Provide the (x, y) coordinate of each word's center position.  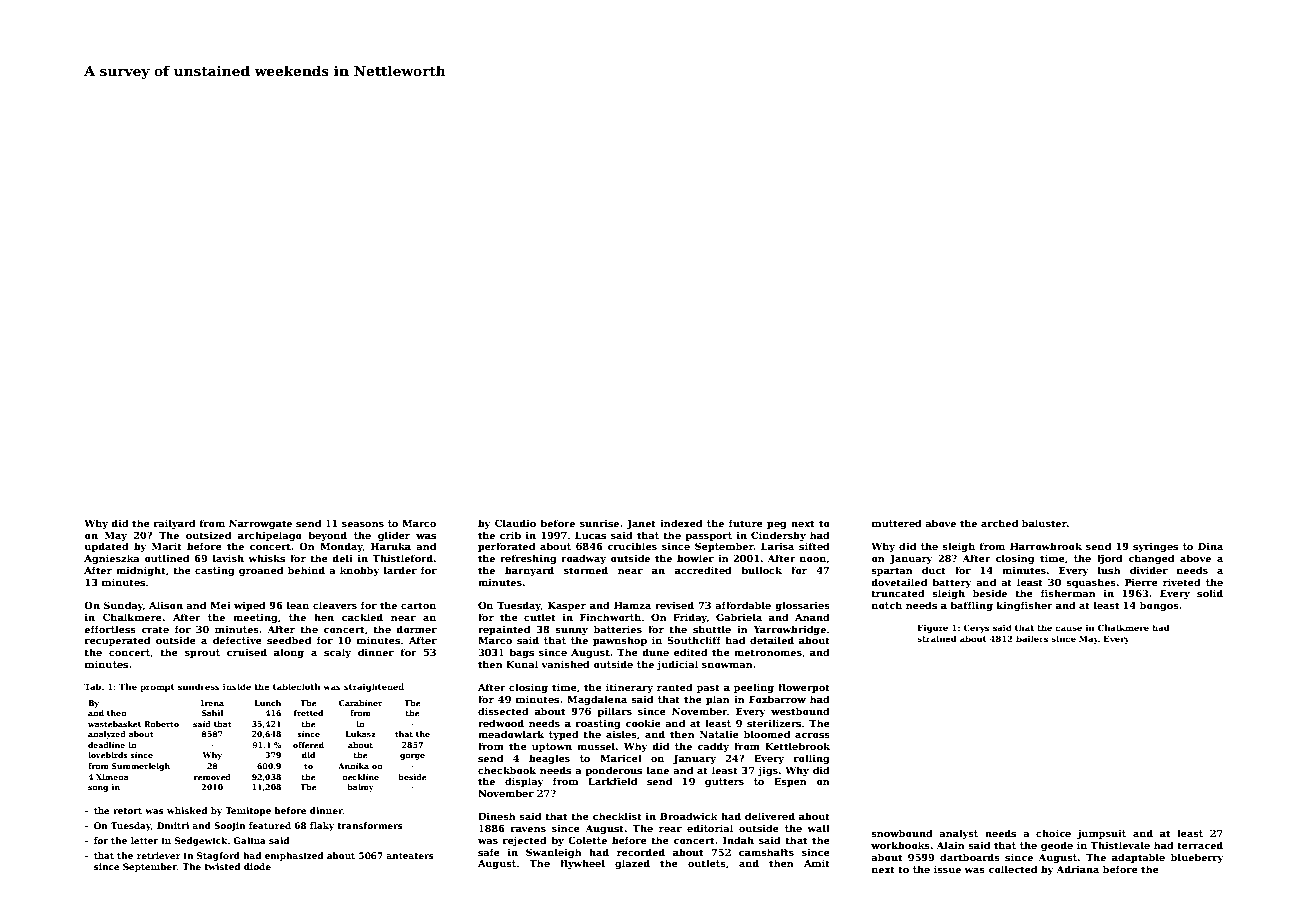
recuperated (117, 641)
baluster (1044, 523)
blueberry (1197, 858)
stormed (586, 570)
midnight (141, 571)
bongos (1159, 606)
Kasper (567, 606)
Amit (817, 863)
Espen (790, 782)
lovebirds (108, 755)
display (524, 782)
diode (257, 866)
